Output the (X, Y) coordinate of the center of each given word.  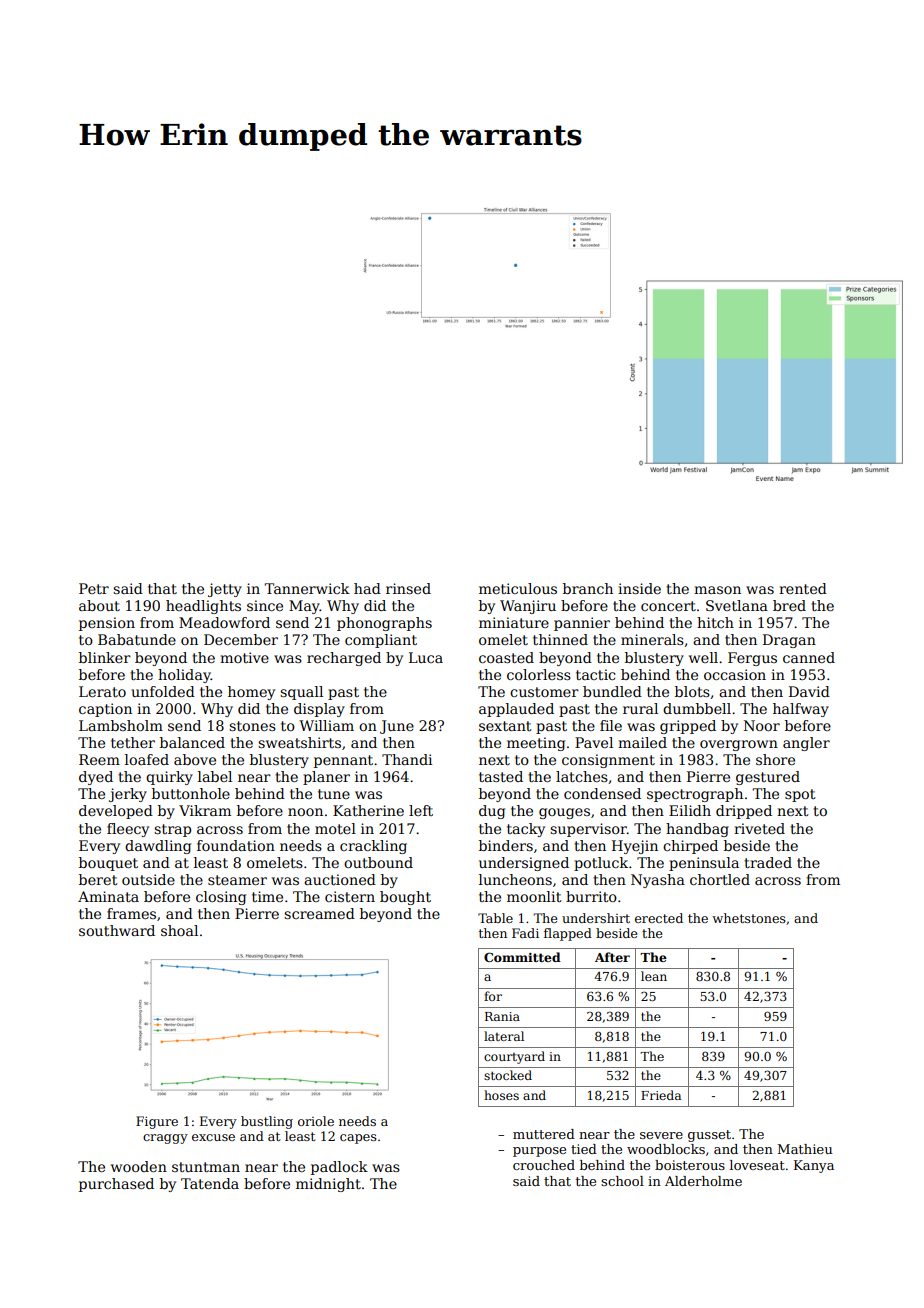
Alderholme (703, 1181)
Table (495, 918)
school (622, 1181)
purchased (116, 1185)
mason (717, 590)
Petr (94, 588)
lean (654, 976)
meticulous (518, 588)
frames (131, 913)
